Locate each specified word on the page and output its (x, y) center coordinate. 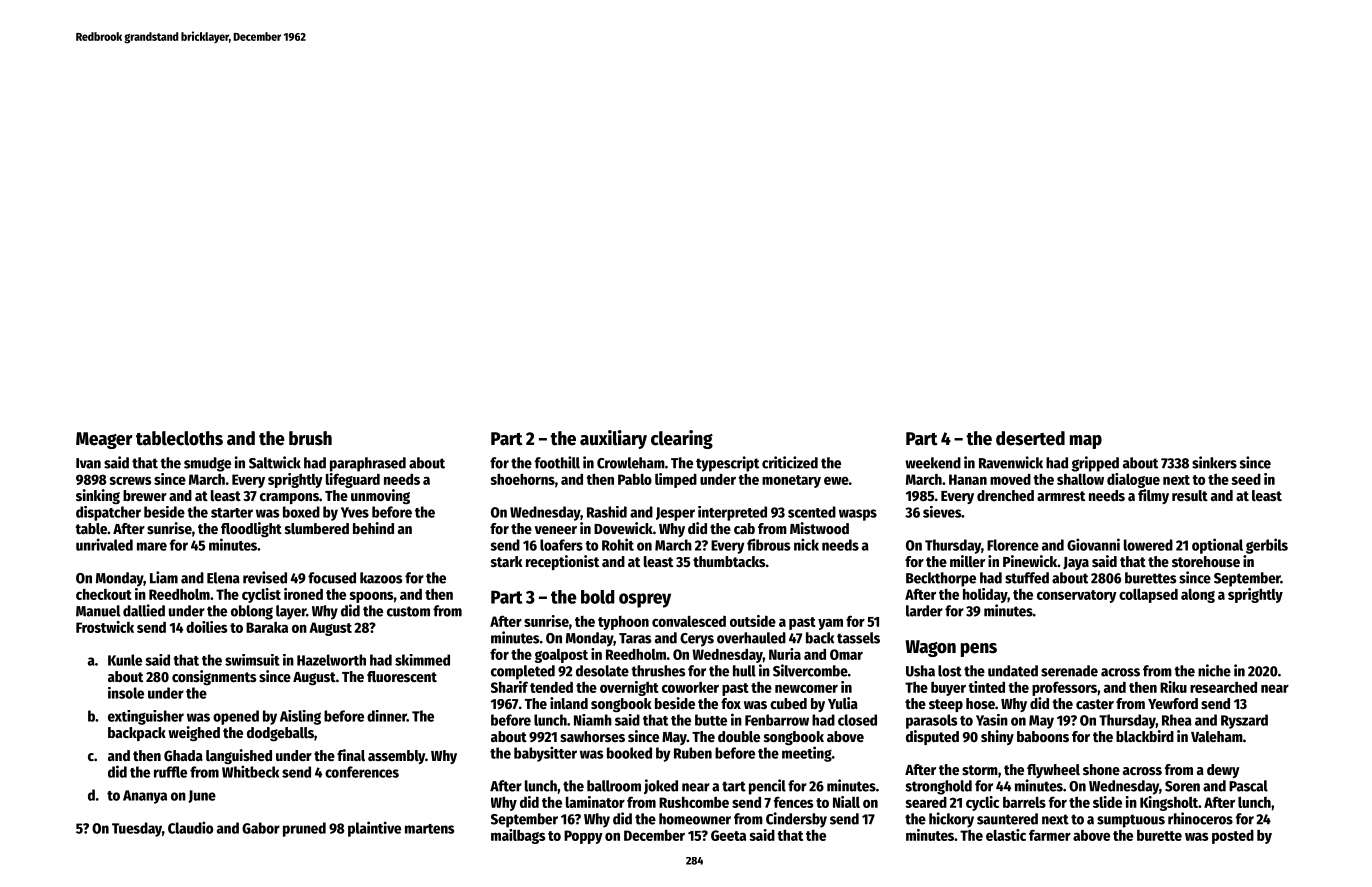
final (351, 755)
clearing (682, 439)
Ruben (693, 753)
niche (1214, 670)
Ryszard (1244, 721)
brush (310, 438)
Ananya (145, 797)
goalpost (561, 656)
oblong (252, 612)
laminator (595, 802)
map (1086, 442)
